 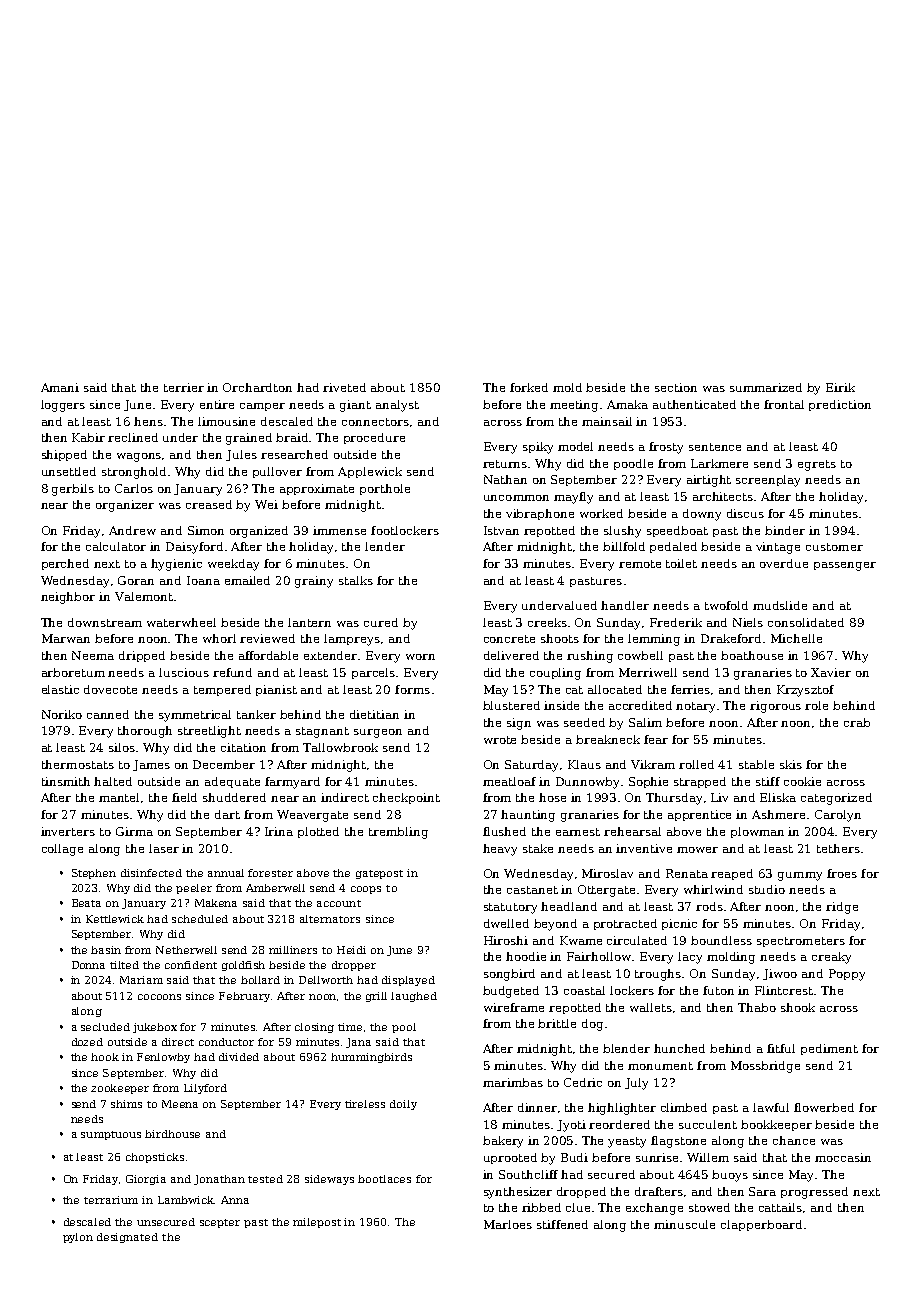 I want to click on silos, so click(x=122, y=747).
